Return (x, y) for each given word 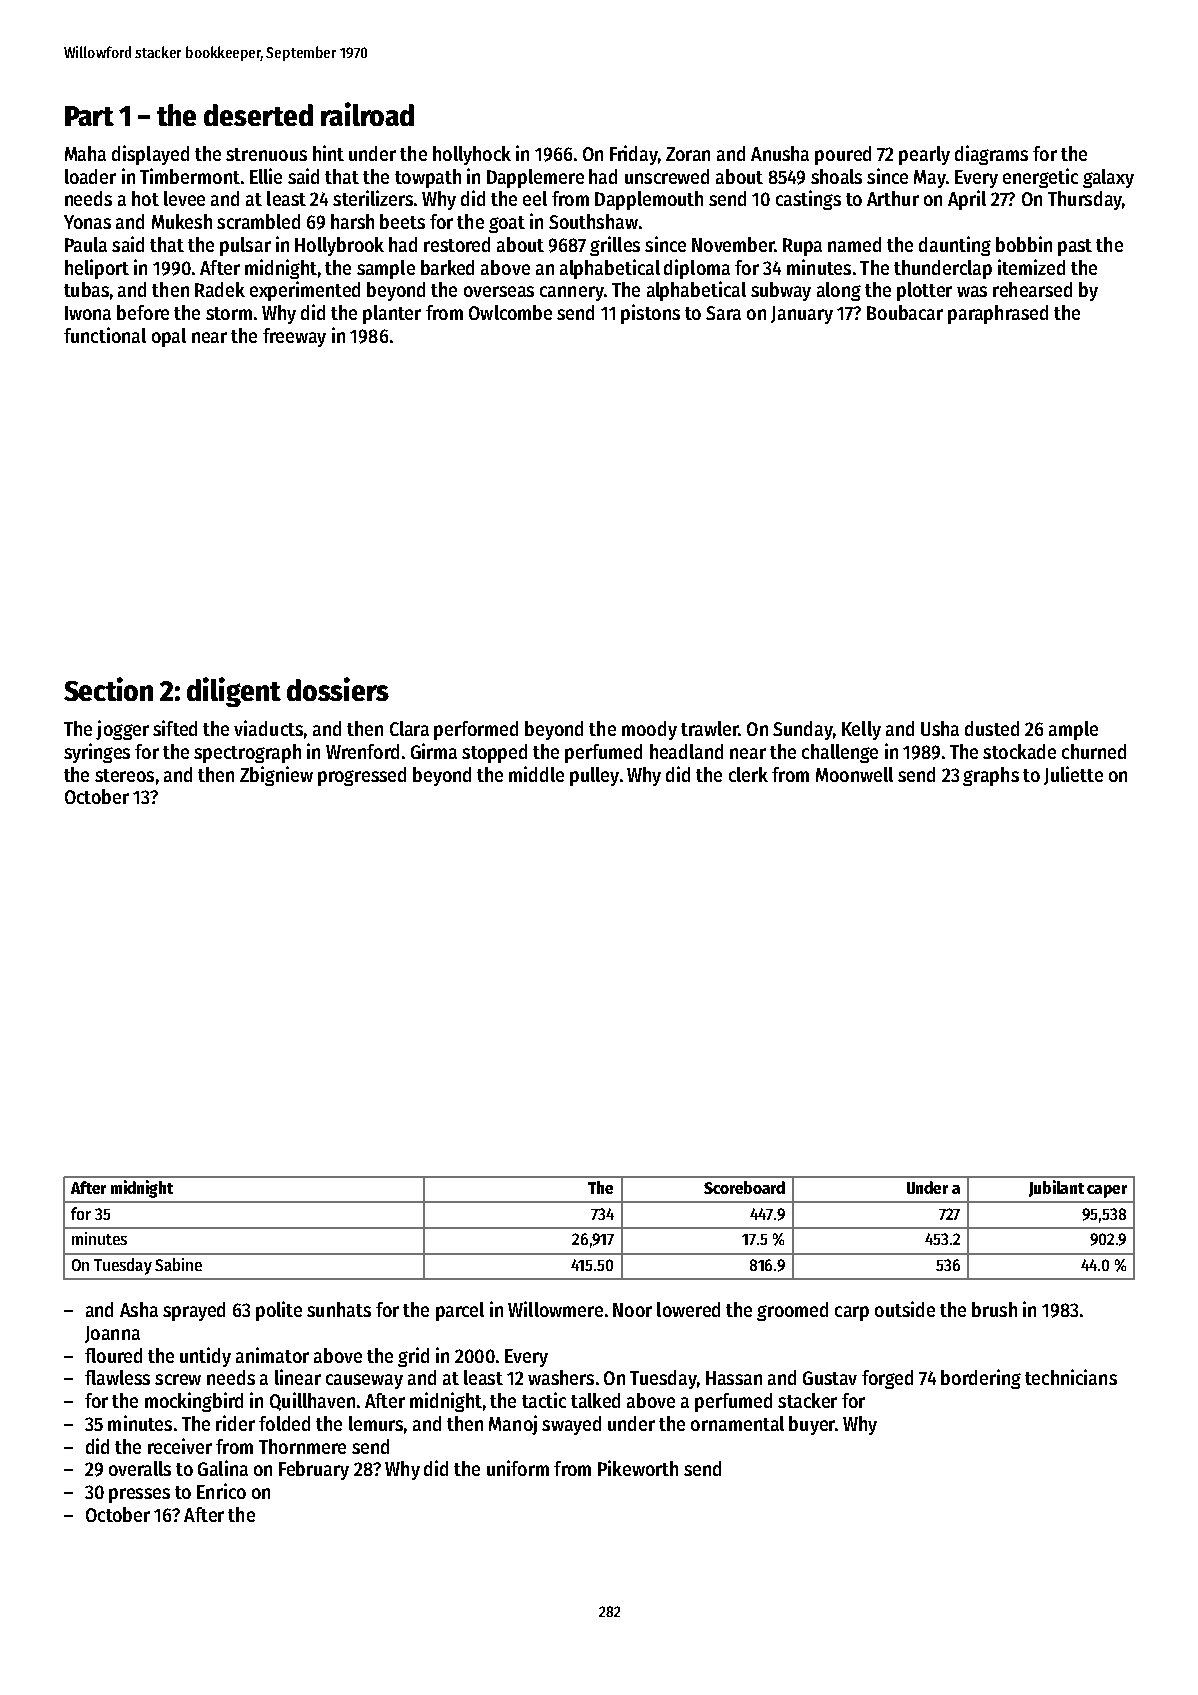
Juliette (1073, 775)
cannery (572, 293)
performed (476, 730)
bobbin (1024, 244)
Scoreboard (744, 1187)
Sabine (178, 1264)
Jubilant (1056, 1188)
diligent (234, 692)
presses (139, 1495)
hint (328, 153)
